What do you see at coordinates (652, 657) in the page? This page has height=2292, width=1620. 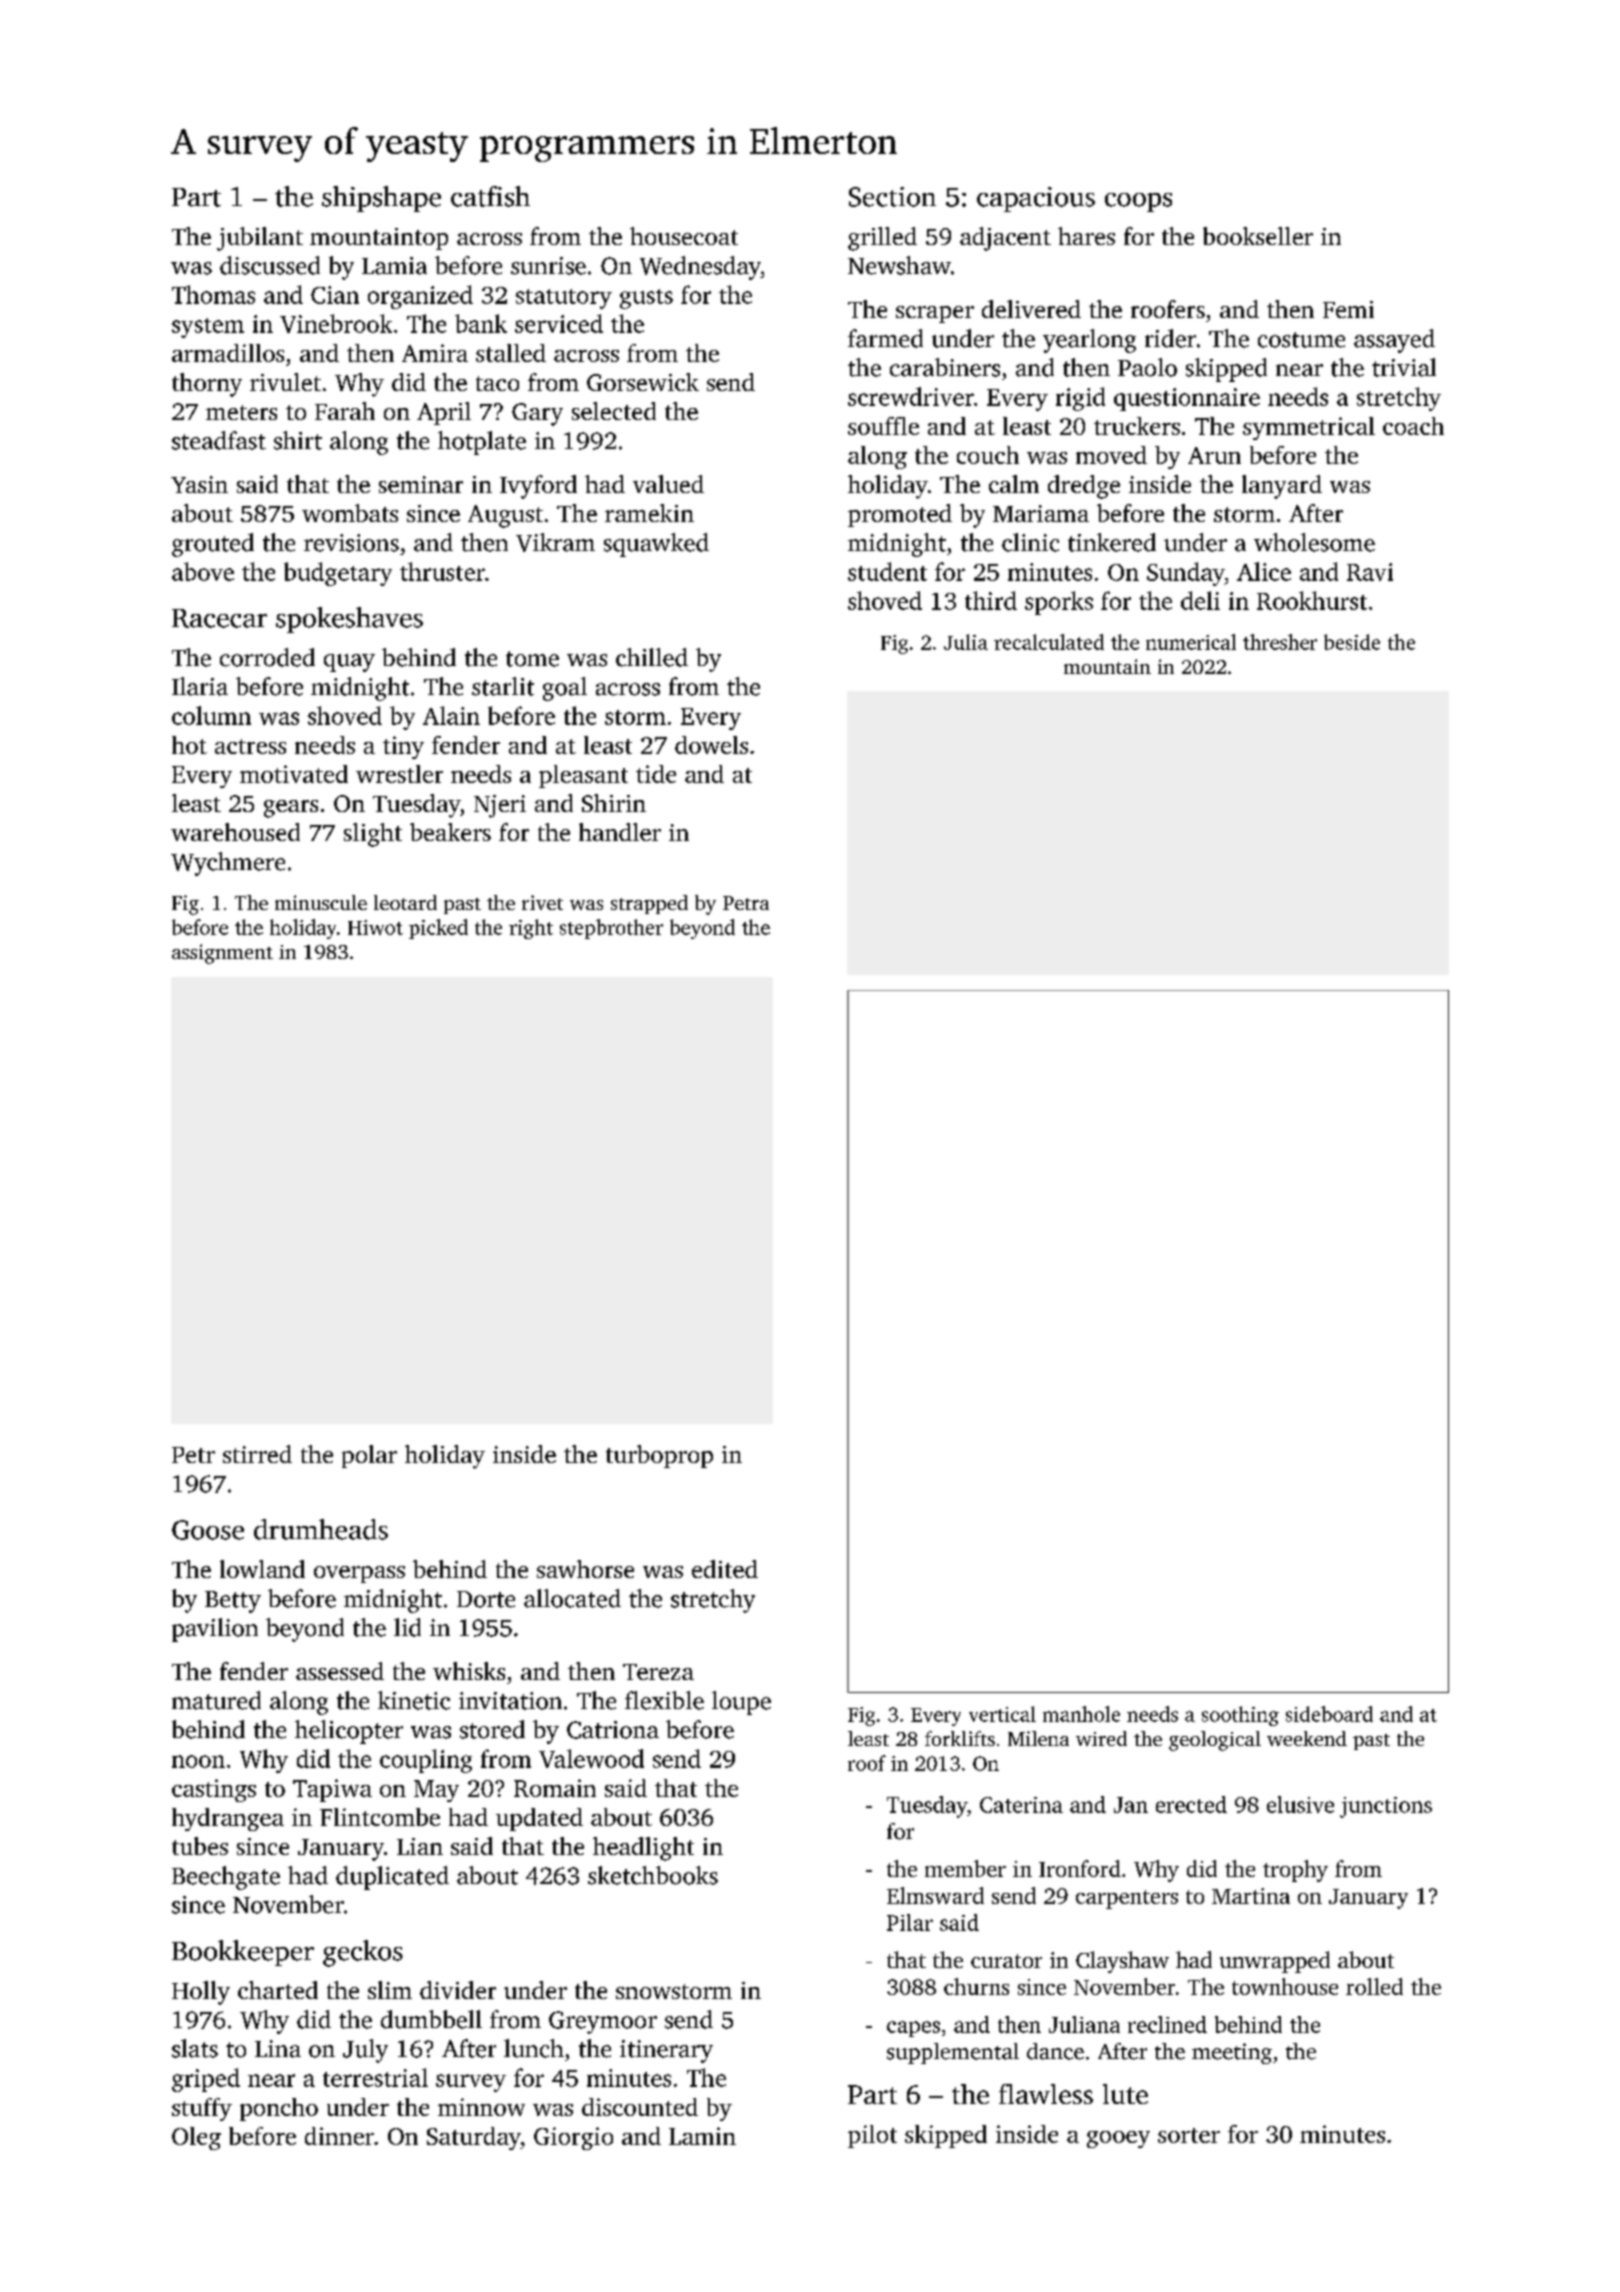 I see `chilled` at bounding box center [652, 657].
